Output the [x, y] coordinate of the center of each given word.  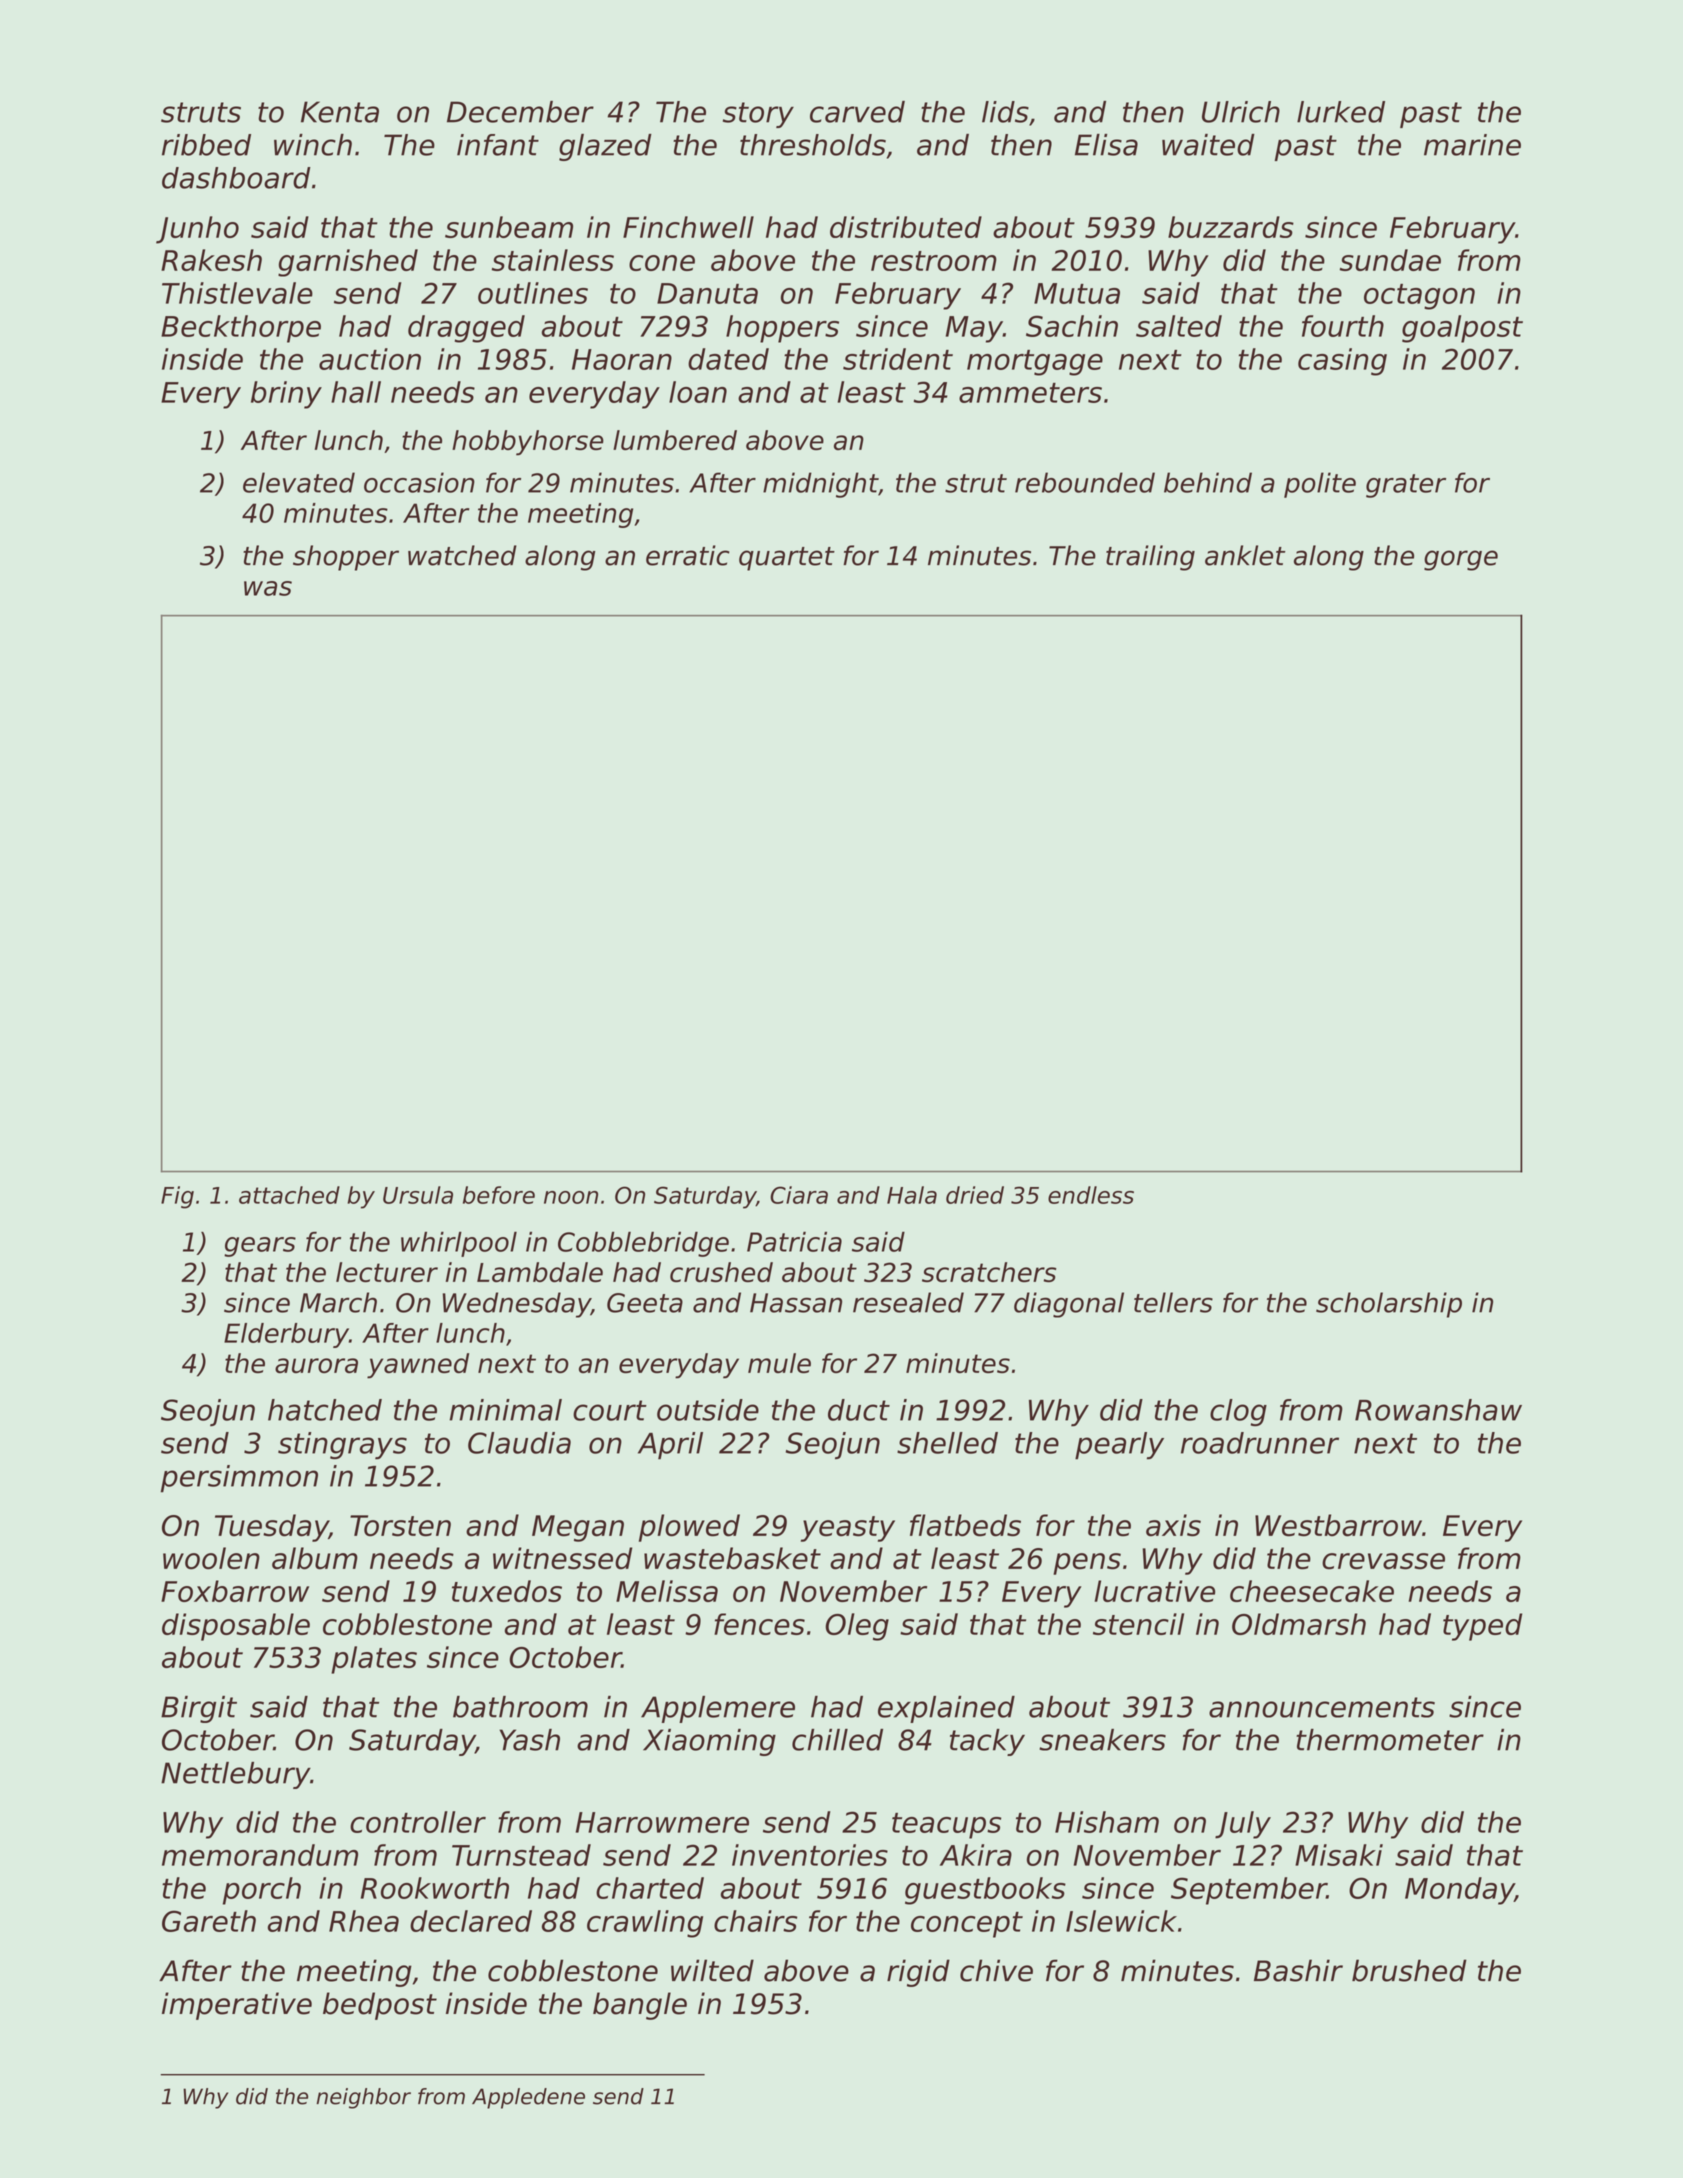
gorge [1461, 560]
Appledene [528, 2098]
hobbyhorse [528, 443]
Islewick [1121, 1921]
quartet [787, 559]
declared [471, 1921]
